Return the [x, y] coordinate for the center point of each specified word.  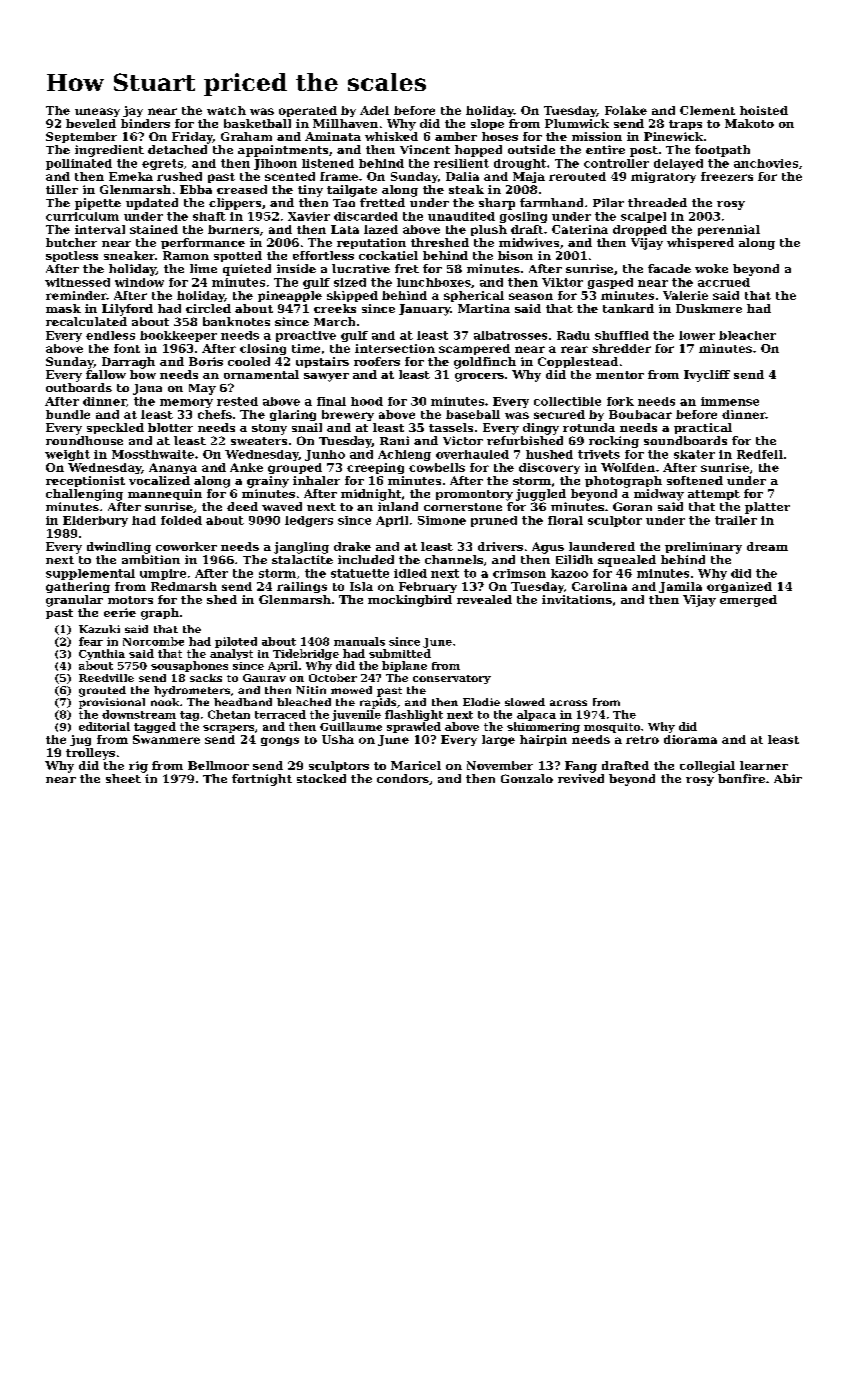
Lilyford [127, 310]
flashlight [414, 715]
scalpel [643, 217]
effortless [323, 255]
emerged [748, 601]
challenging [84, 495]
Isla [361, 586]
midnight [371, 495]
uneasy [97, 112]
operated [308, 111]
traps [685, 125]
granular [74, 601]
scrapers [228, 729]
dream [767, 546]
